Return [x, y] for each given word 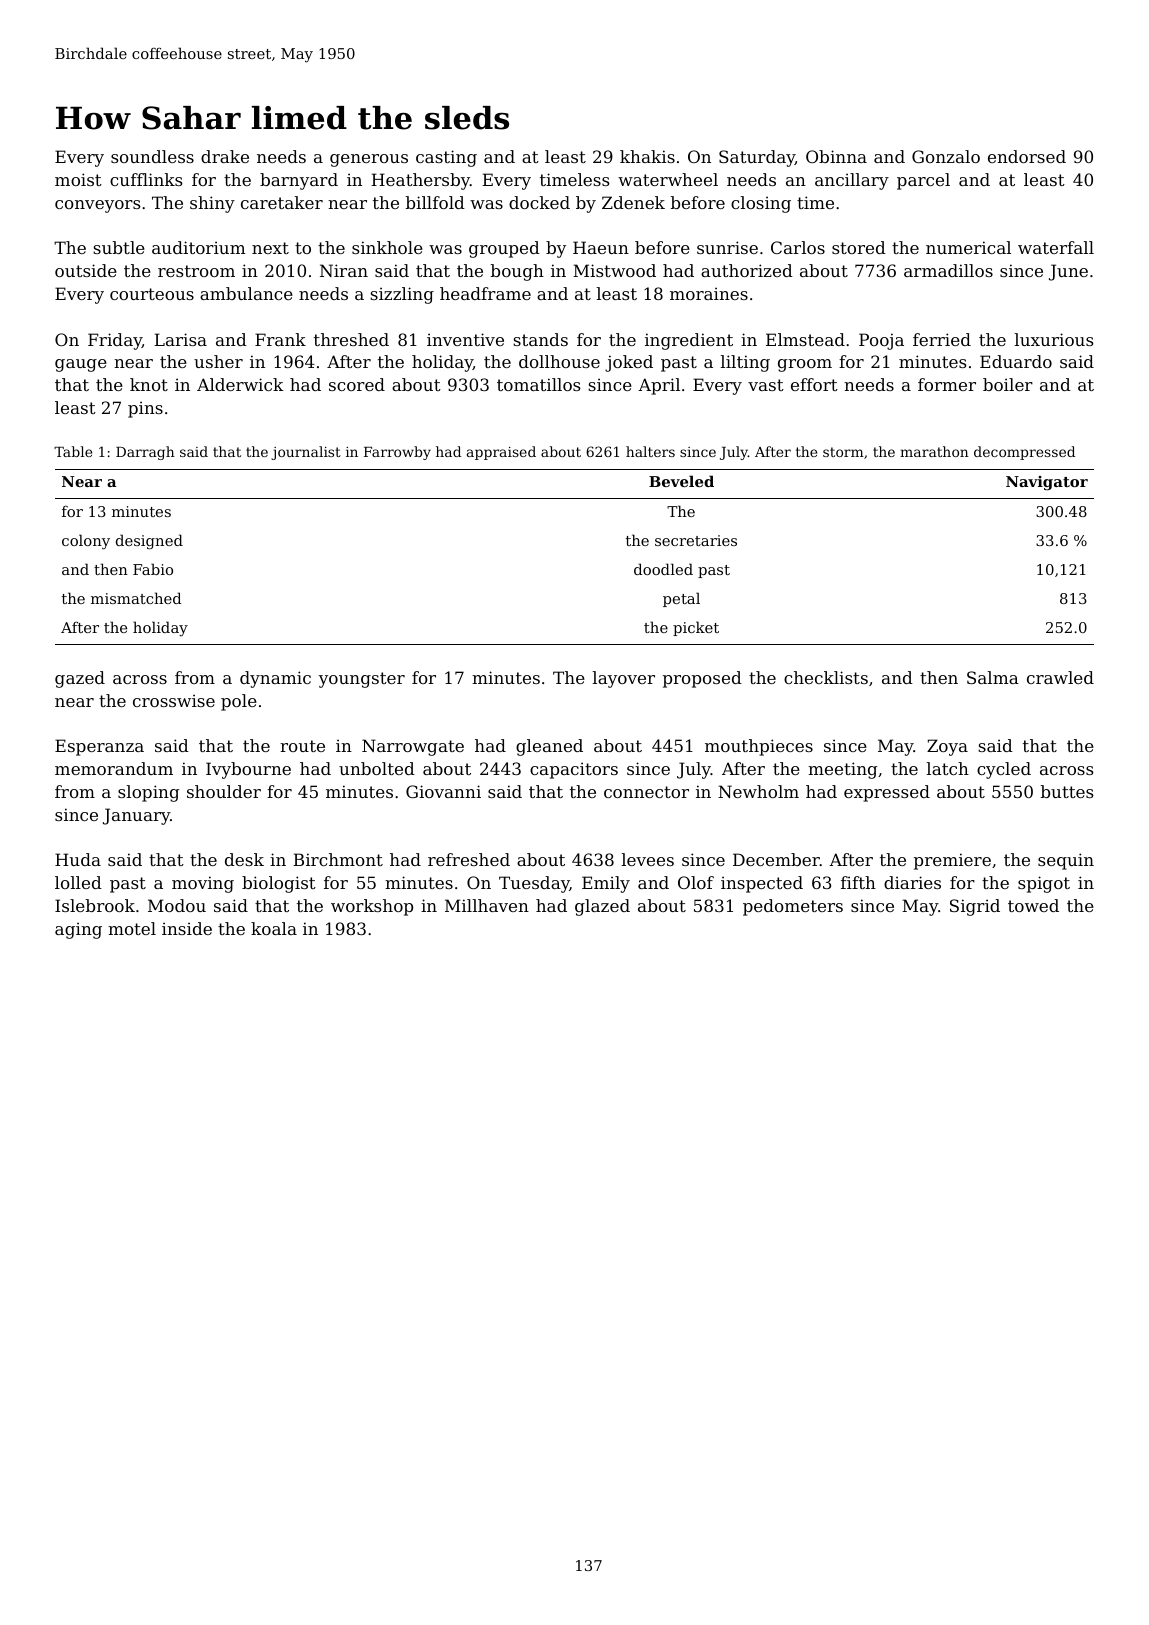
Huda [78, 859]
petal [681, 599]
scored [357, 384]
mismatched [136, 598]
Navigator [1047, 483]
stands [540, 339]
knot [149, 384]
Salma [993, 677]
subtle [119, 247]
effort [814, 384]
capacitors [574, 770]
